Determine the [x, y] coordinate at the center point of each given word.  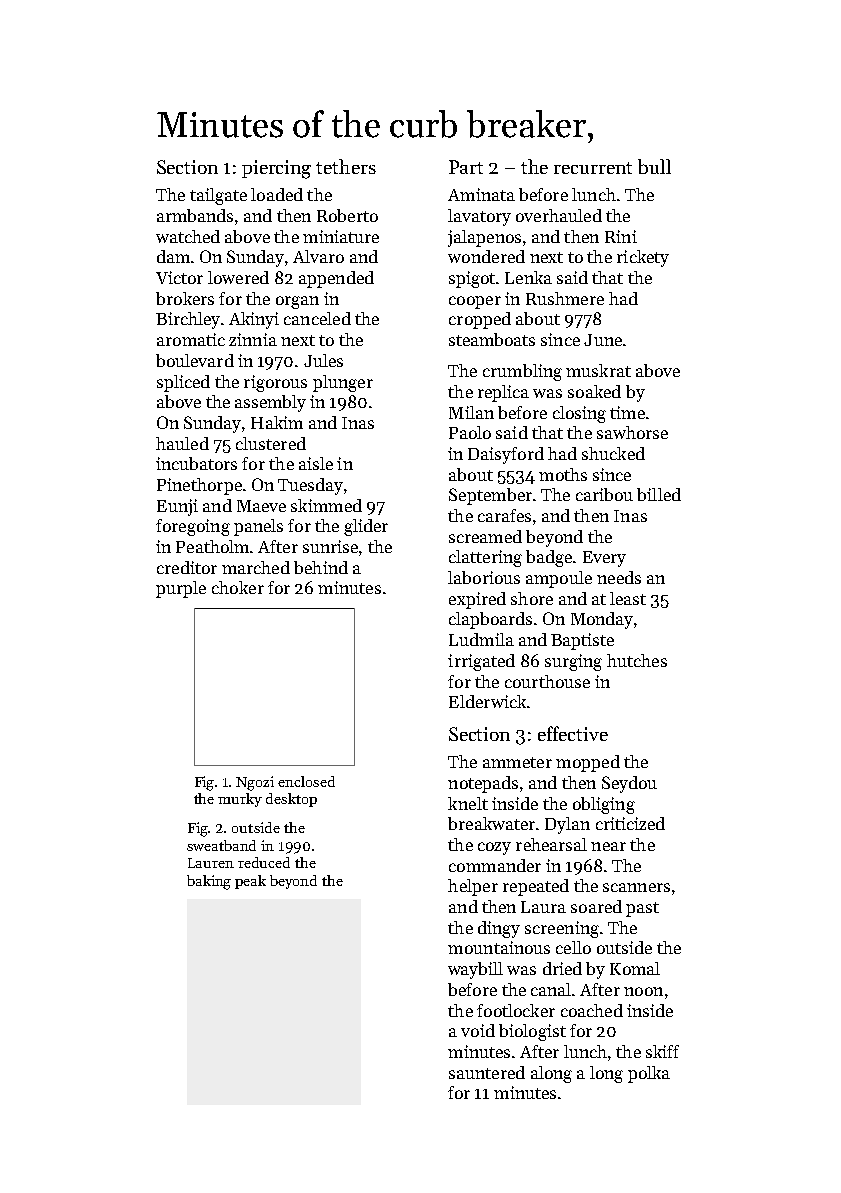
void [478, 1030]
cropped [480, 320]
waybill [475, 970]
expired [477, 600]
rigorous [275, 383]
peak [250, 882]
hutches [637, 660]
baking [209, 882]
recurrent [593, 168]
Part [466, 167]
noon [643, 991]
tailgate [218, 196]
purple [181, 589]
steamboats [492, 339]
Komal [635, 968]
